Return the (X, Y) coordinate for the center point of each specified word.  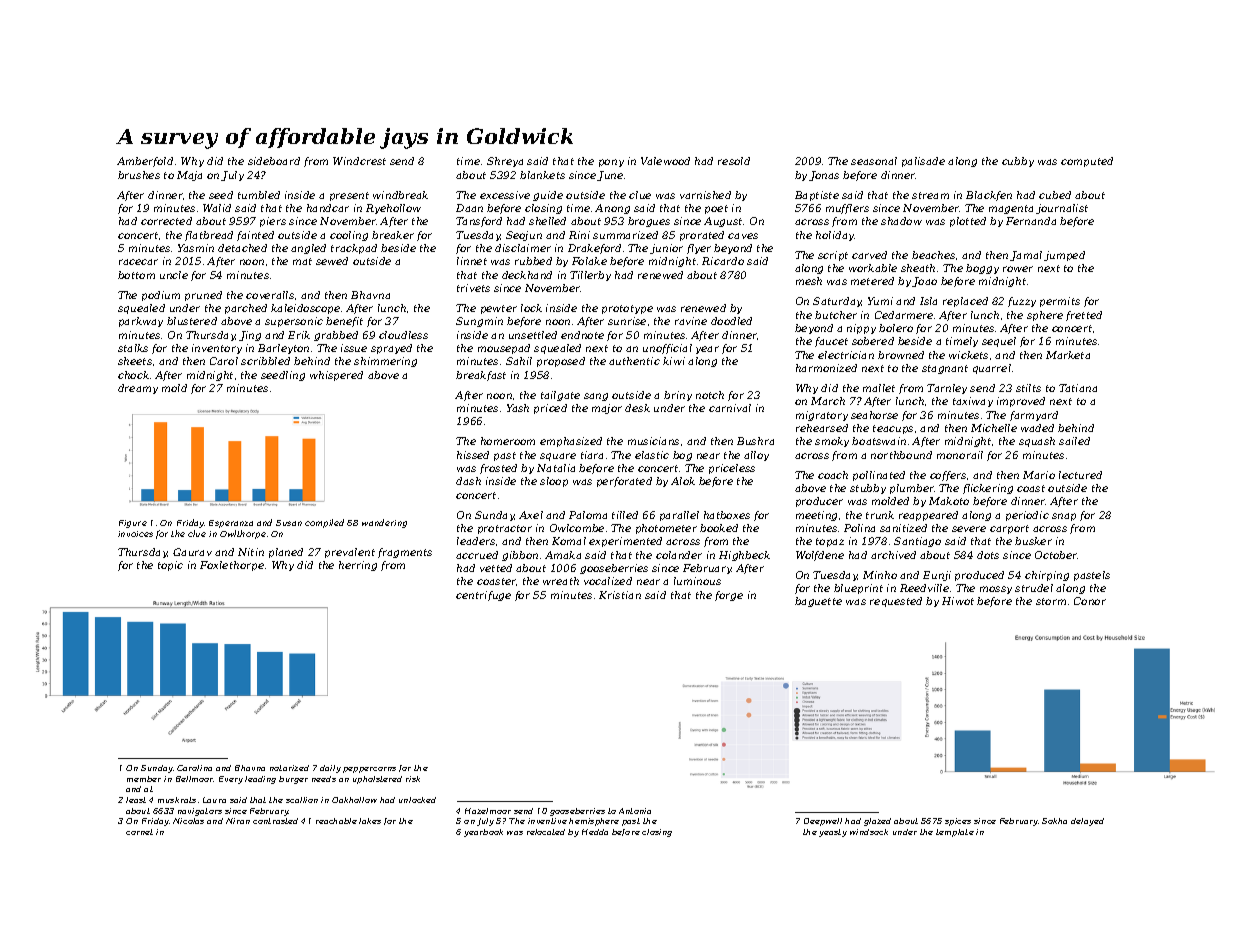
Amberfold (145, 162)
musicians (653, 441)
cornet (139, 832)
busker (1033, 541)
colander (679, 555)
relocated (546, 832)
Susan (289, 523)
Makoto (949, 501)
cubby (1018, 162)
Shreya (505, 162)
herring (358, 566)
